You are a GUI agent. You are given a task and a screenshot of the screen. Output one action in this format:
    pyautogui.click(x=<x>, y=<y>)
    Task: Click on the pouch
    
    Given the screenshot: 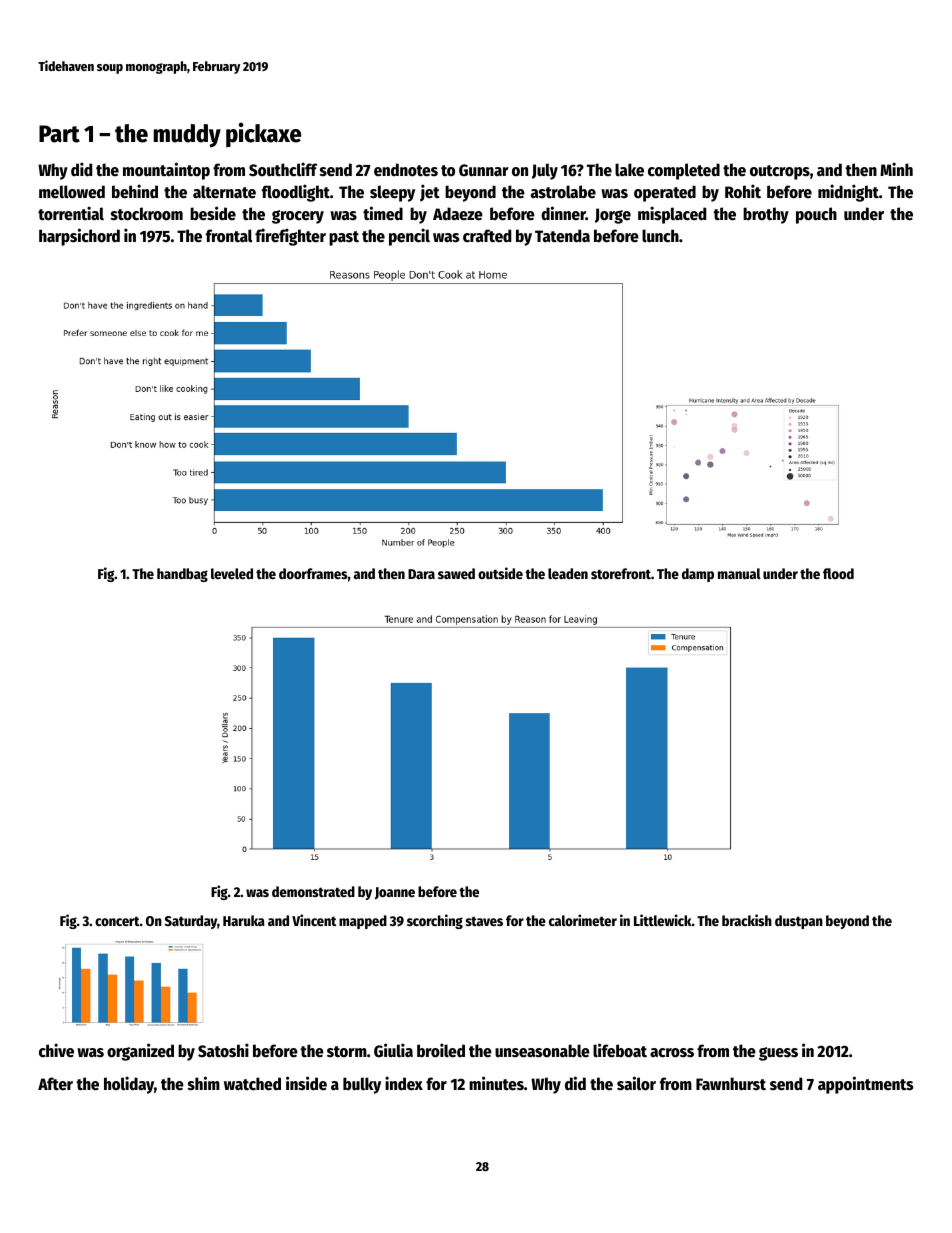 What is the action you would take?
    pyautogui.click(x=816, y=215)
